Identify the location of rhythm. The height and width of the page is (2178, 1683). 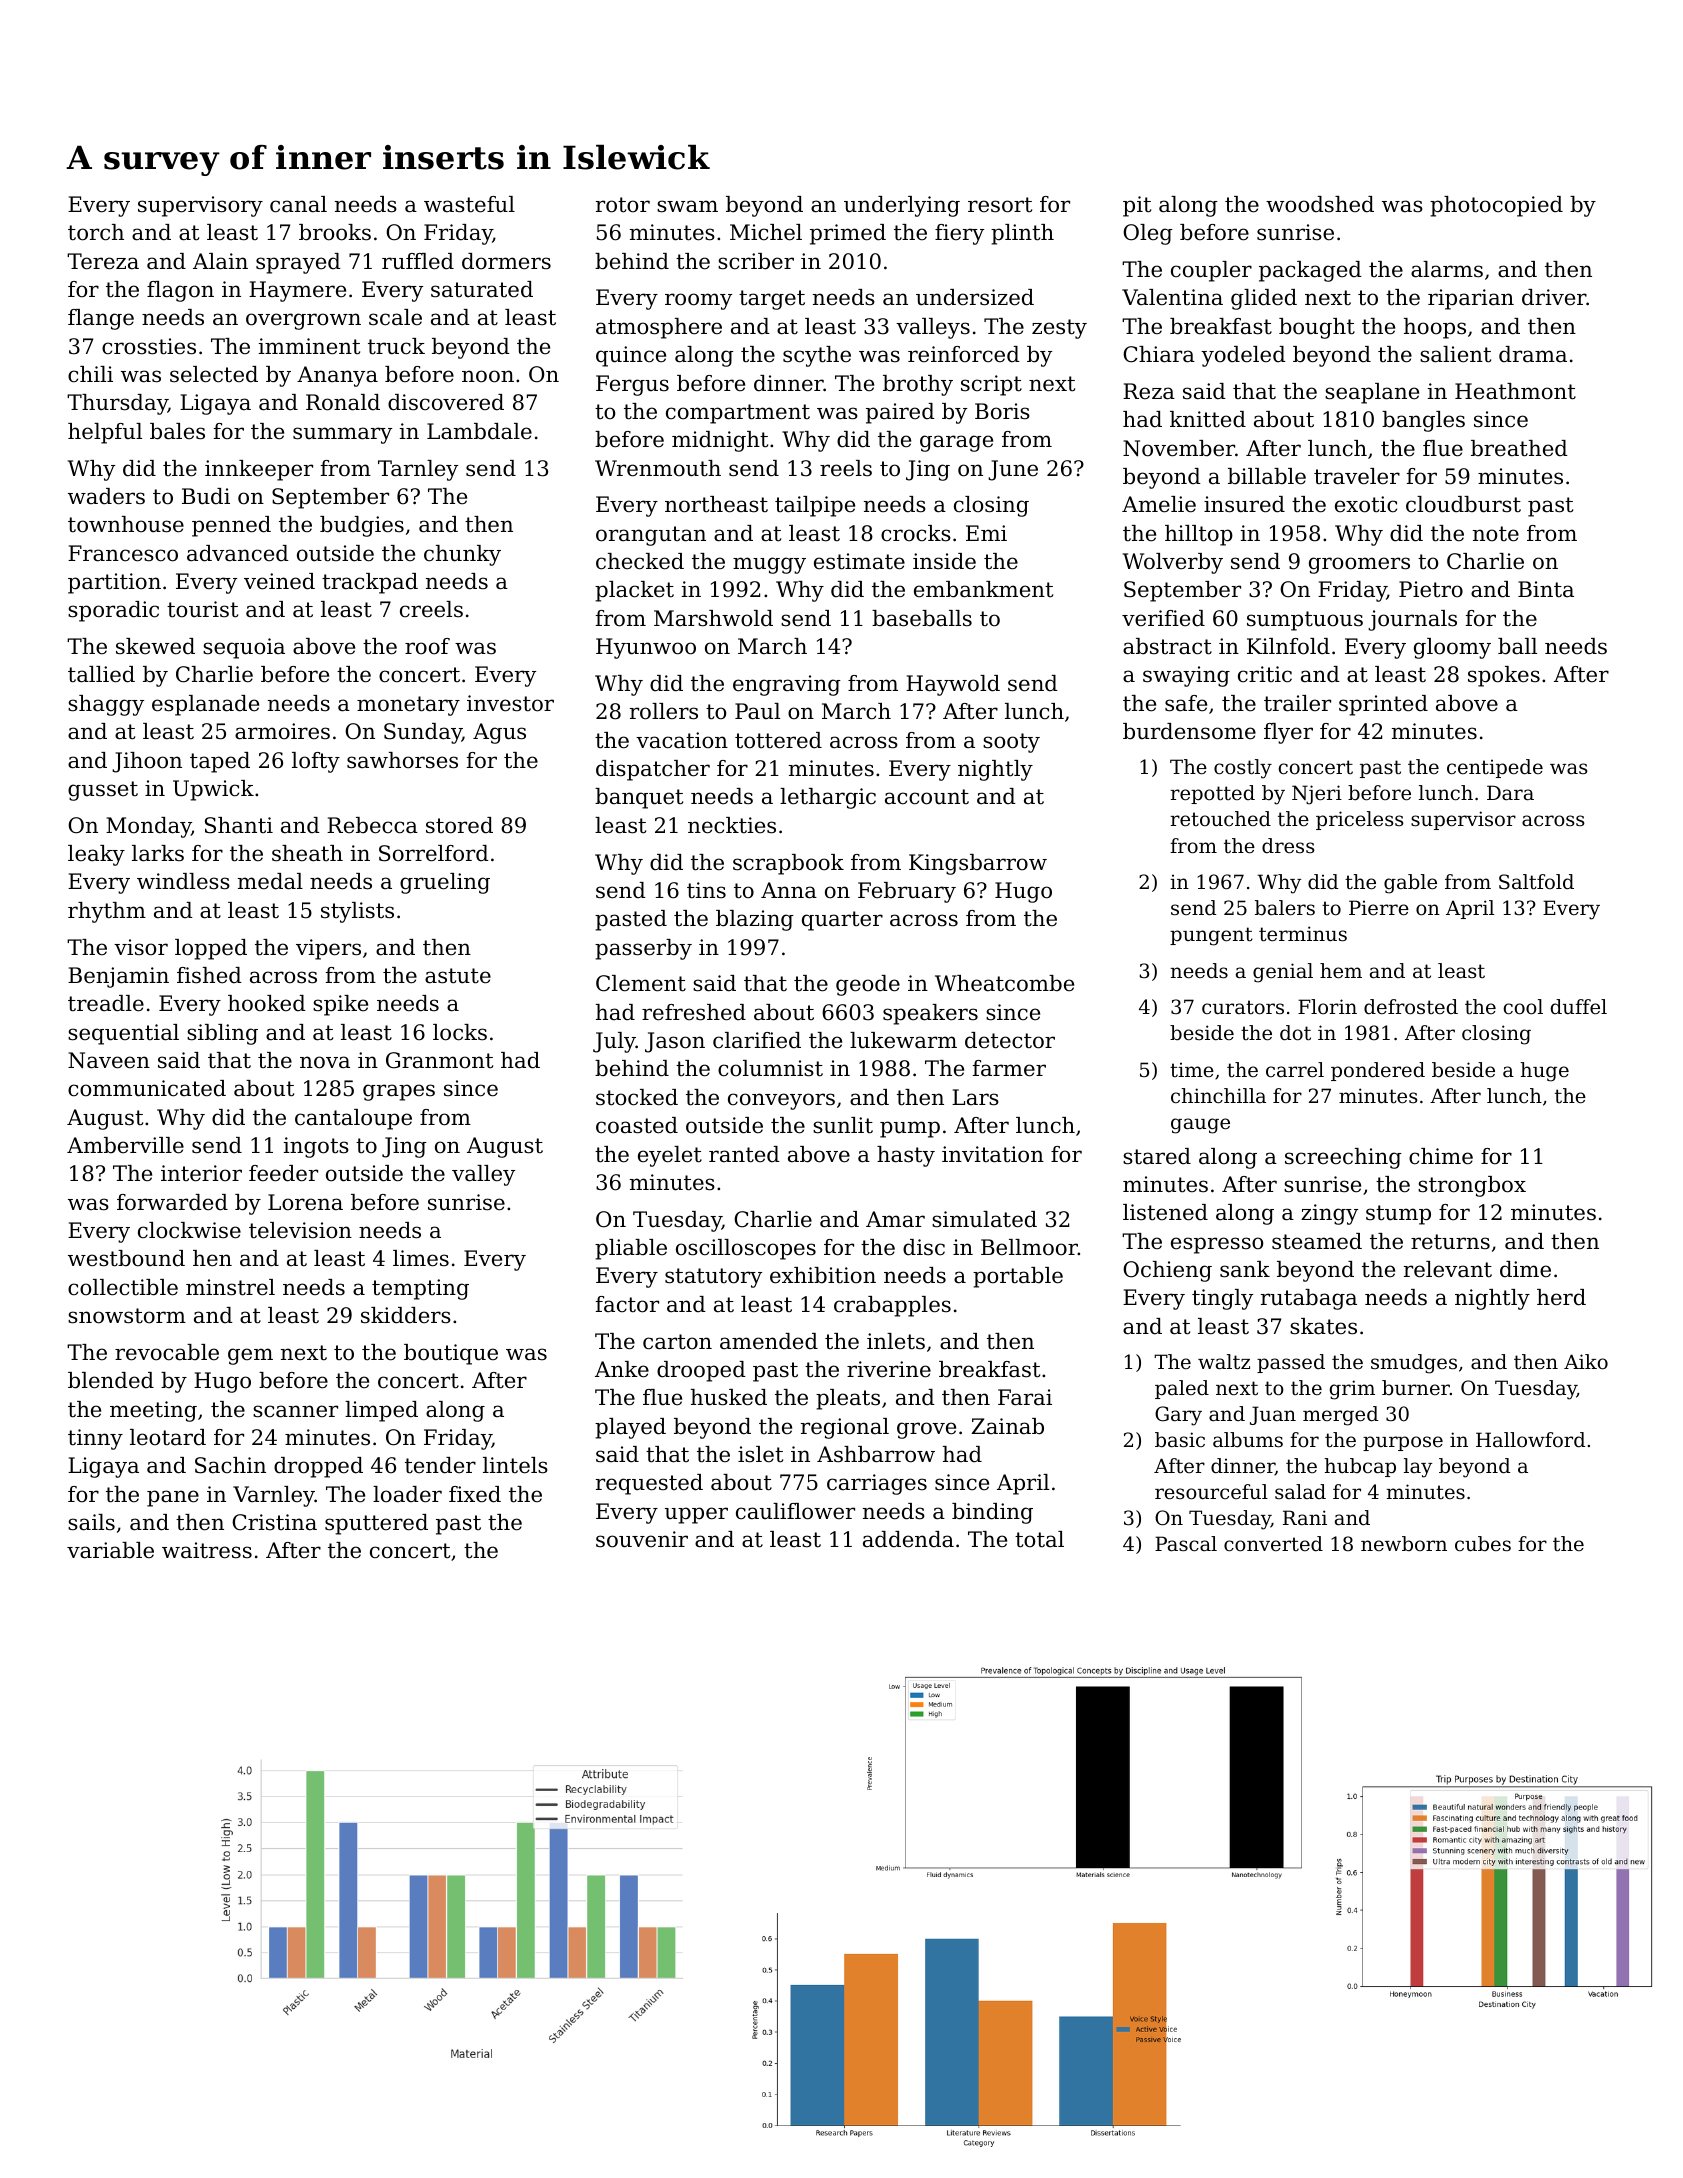
(107, 912).
